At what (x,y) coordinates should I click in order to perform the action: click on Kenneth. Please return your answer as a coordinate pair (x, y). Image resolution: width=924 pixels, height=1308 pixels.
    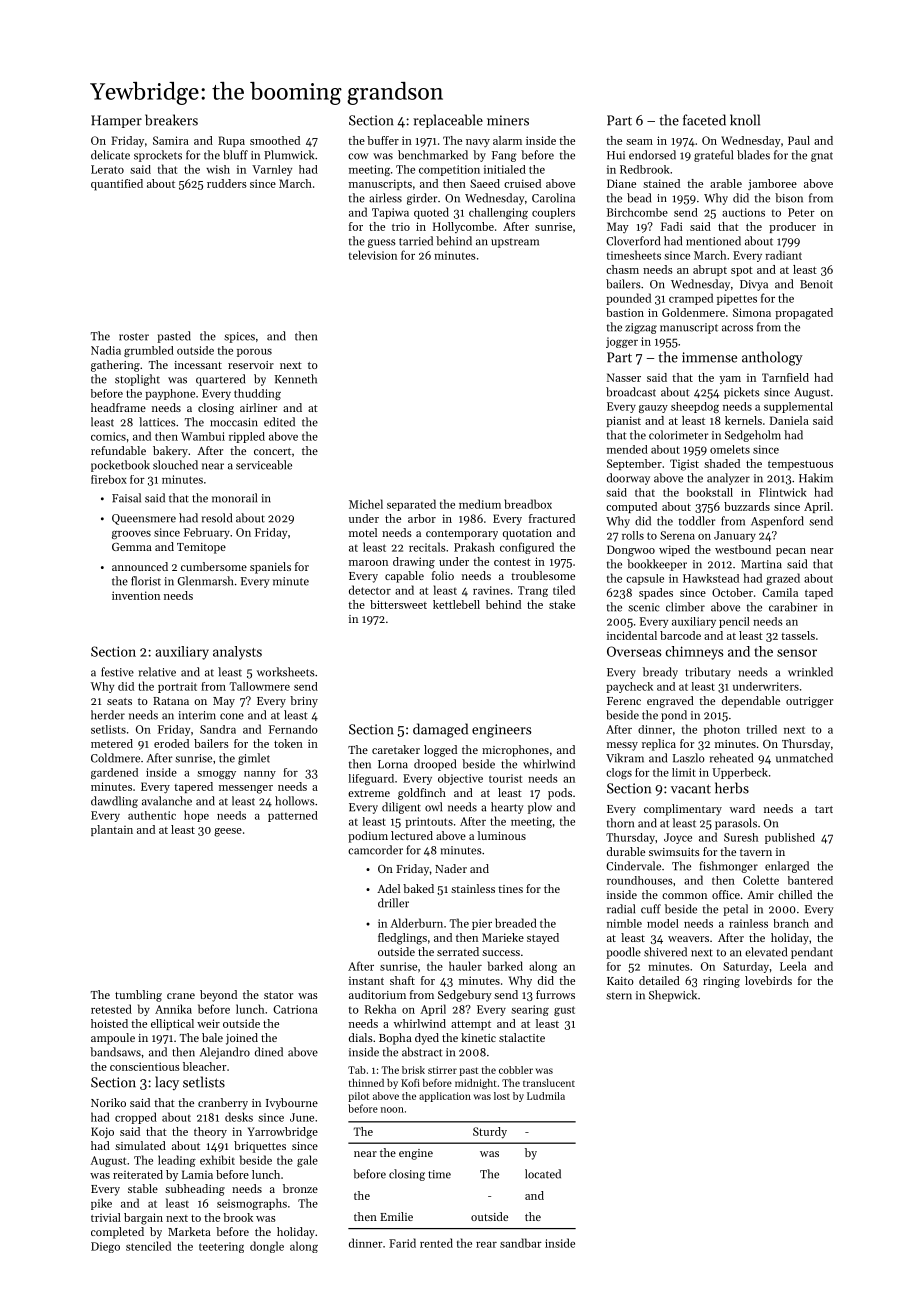
    Looking at the image, I should click on (296, 379).
